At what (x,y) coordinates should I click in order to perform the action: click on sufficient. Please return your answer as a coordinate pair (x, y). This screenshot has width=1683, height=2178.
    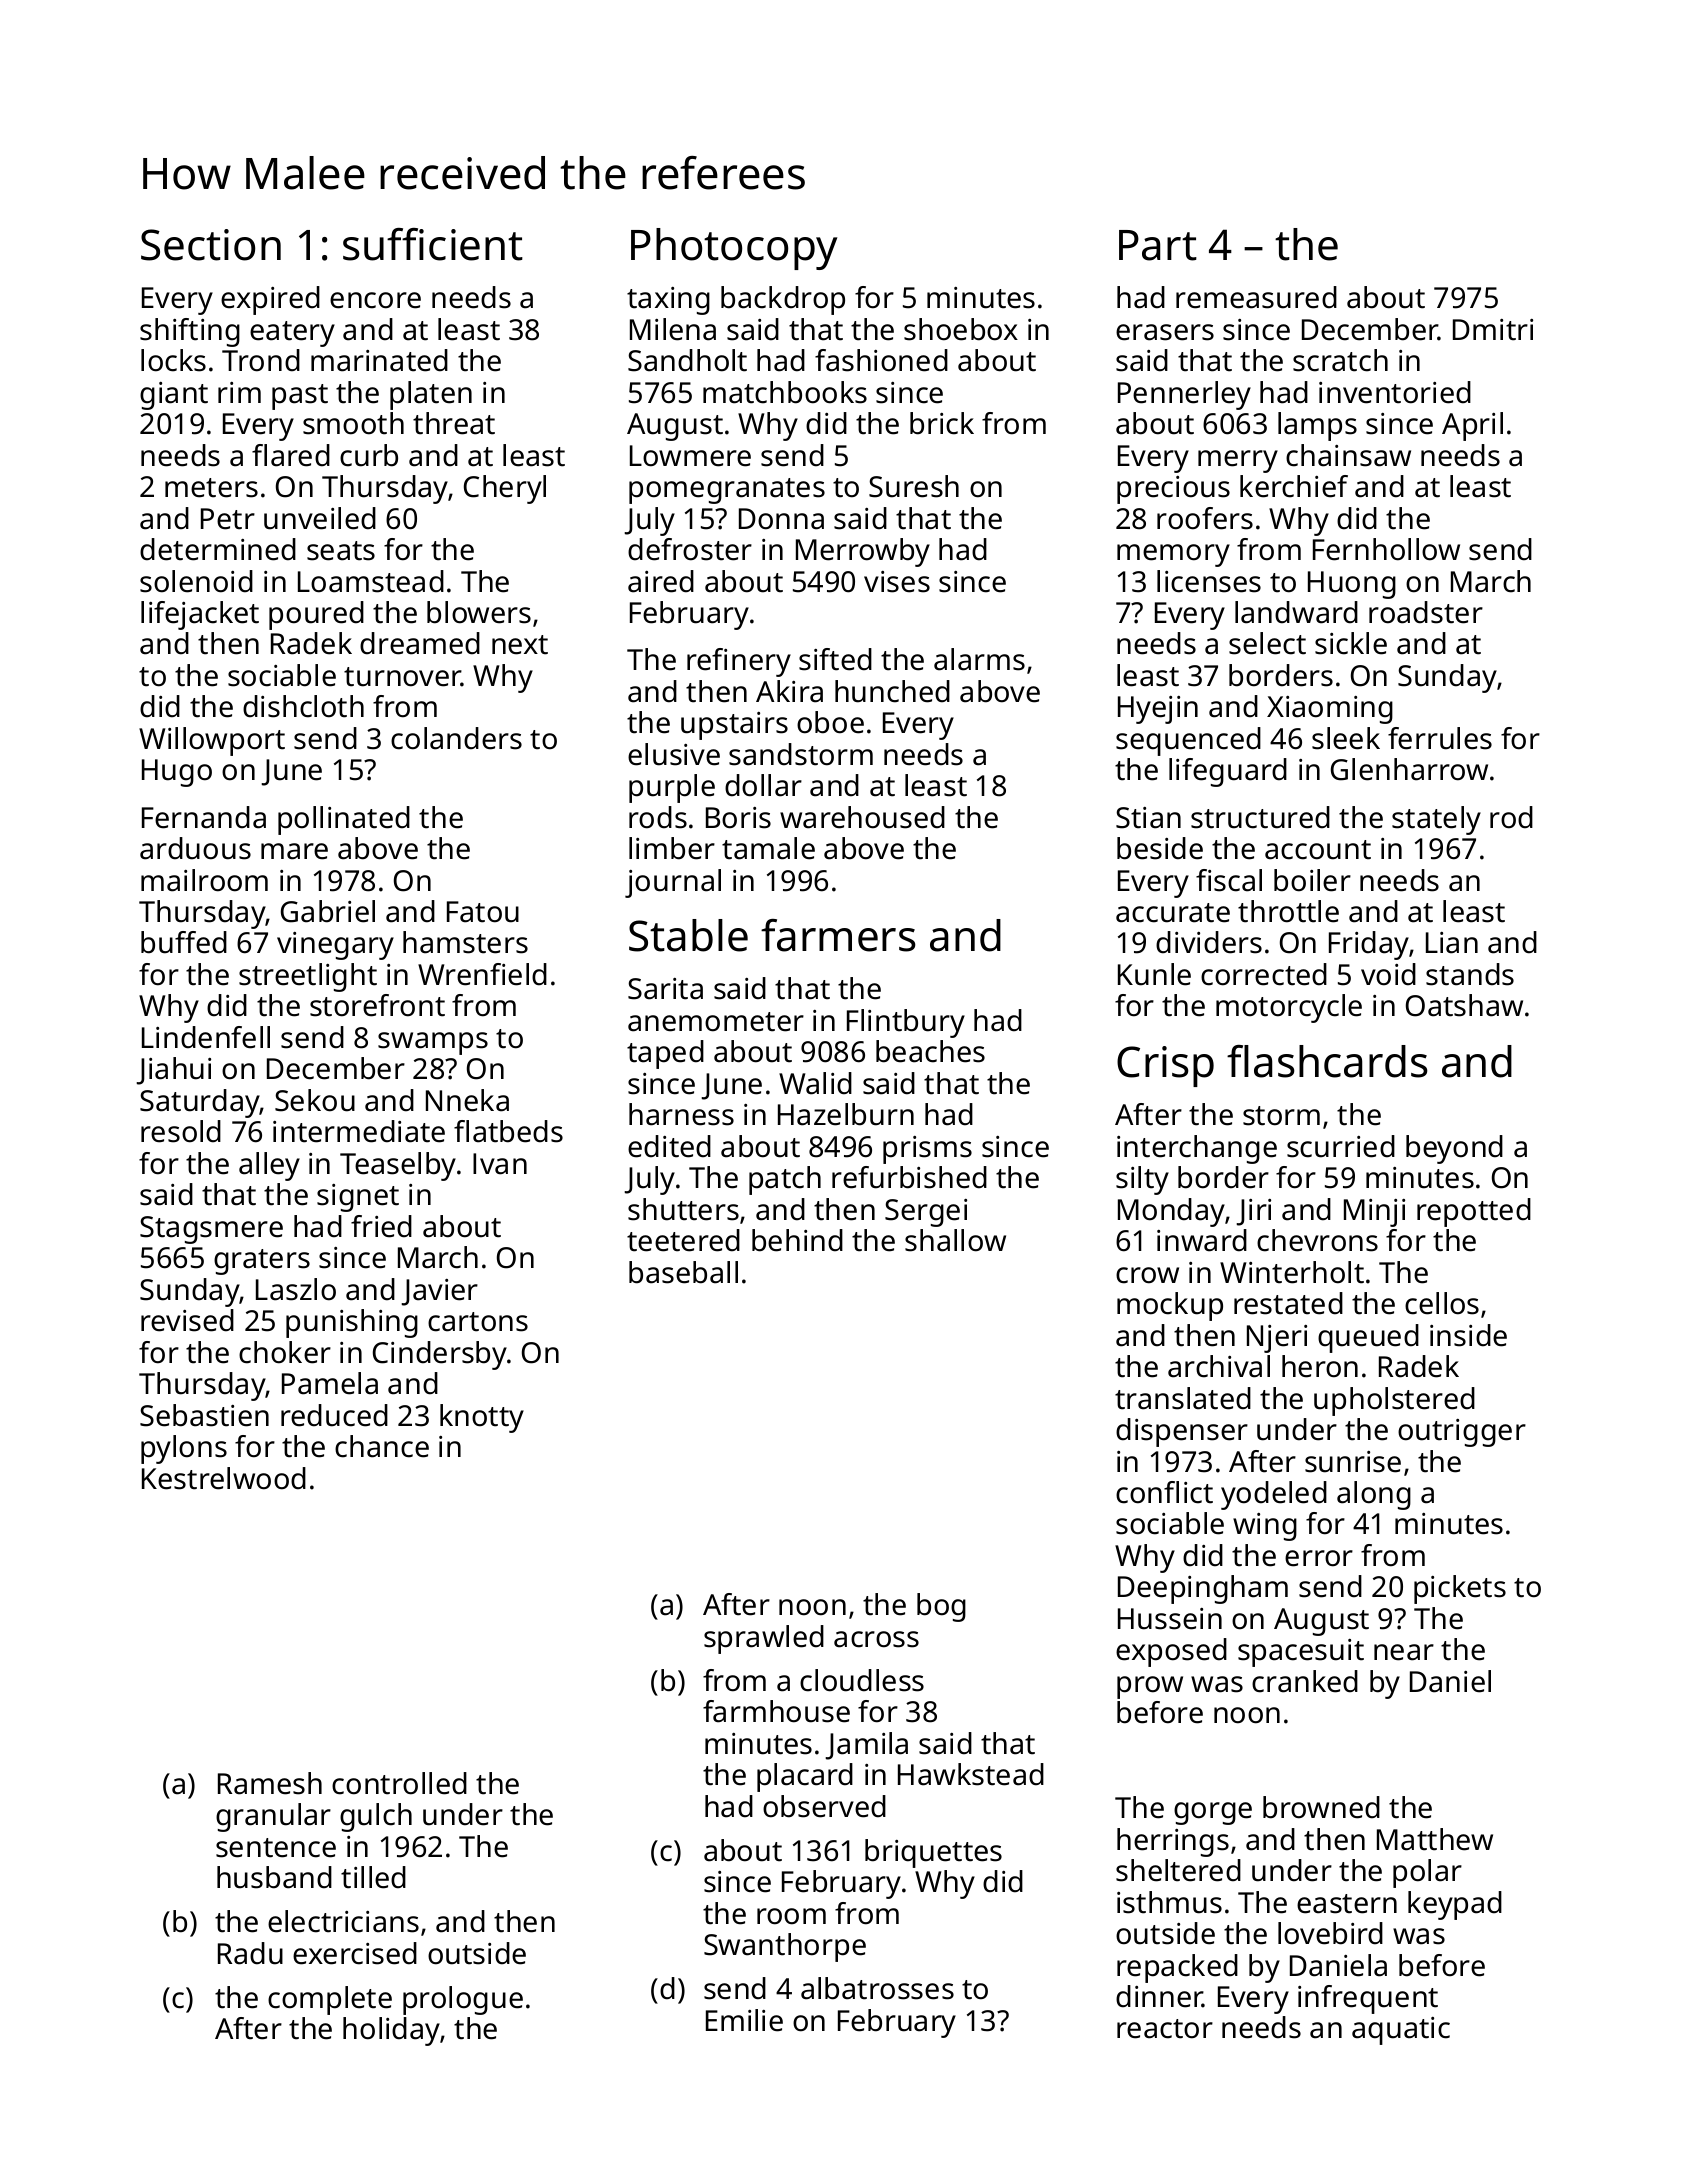
    Looking at the image, I should click on (433, 244).
